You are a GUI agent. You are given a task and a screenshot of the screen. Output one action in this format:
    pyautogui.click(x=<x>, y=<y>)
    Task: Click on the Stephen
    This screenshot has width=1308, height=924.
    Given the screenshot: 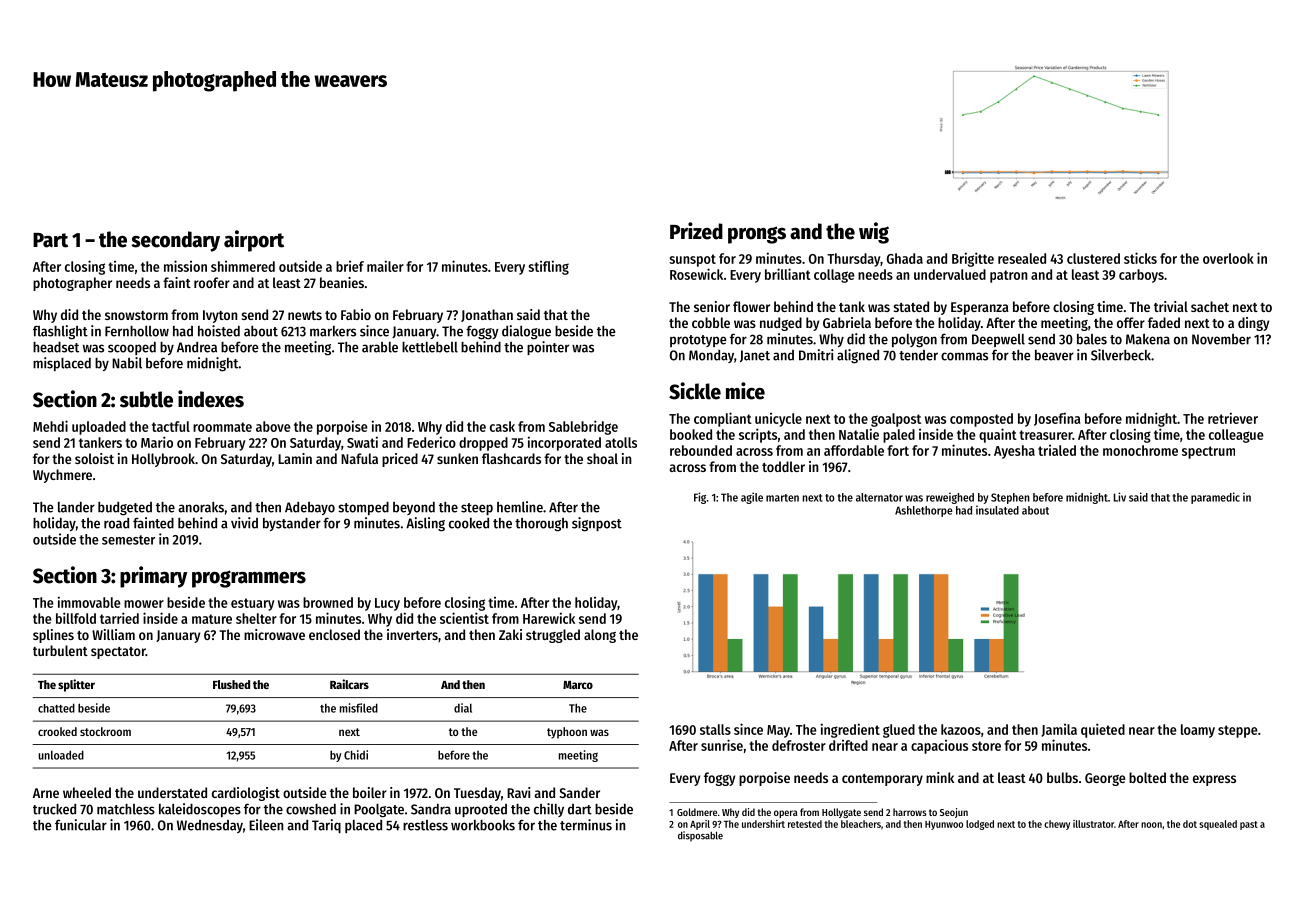 What is the action you would take?
    pyautogui.click(x=1010, y=498)
